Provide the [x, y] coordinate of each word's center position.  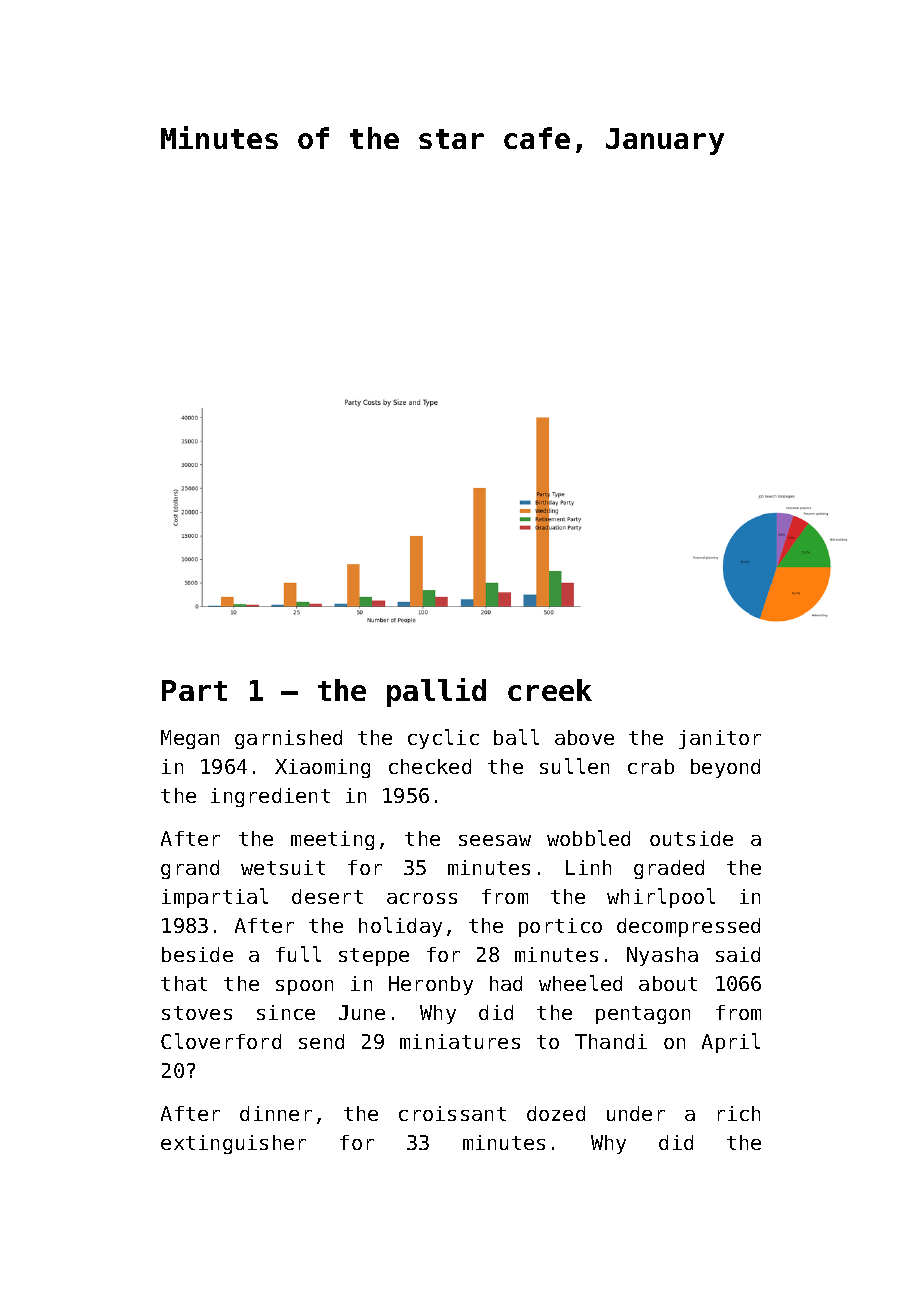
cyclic [443, 739]
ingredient [270, 797]
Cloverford [221, 1041]
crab [651, 766]
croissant [452, 1113]
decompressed [688, 927]
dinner [276, 1113]
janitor [720, 739]
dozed [556, 1113]
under [636, 1113]
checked [430, 766]
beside [197, 954]
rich [739, 1113]
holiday [400, 927]
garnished [288, 739]
